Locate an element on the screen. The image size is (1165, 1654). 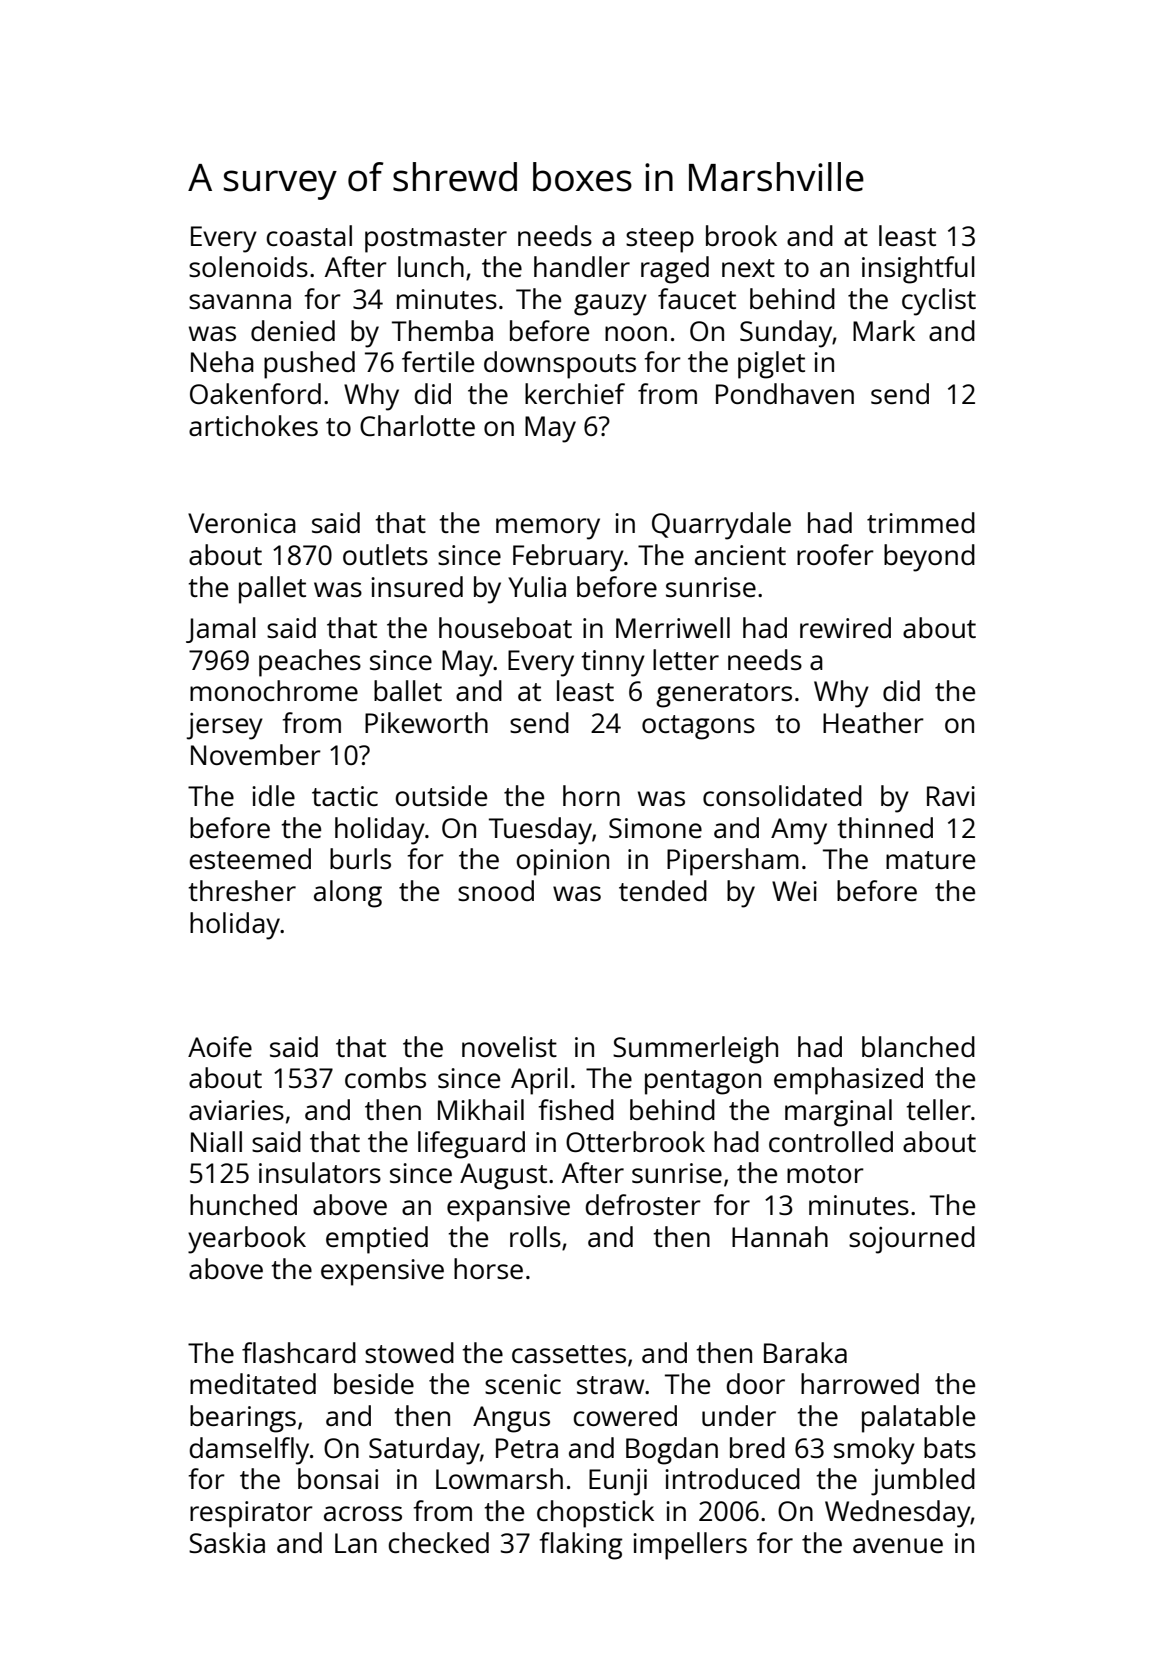
impellers is located at coordinates (690, 1546).
